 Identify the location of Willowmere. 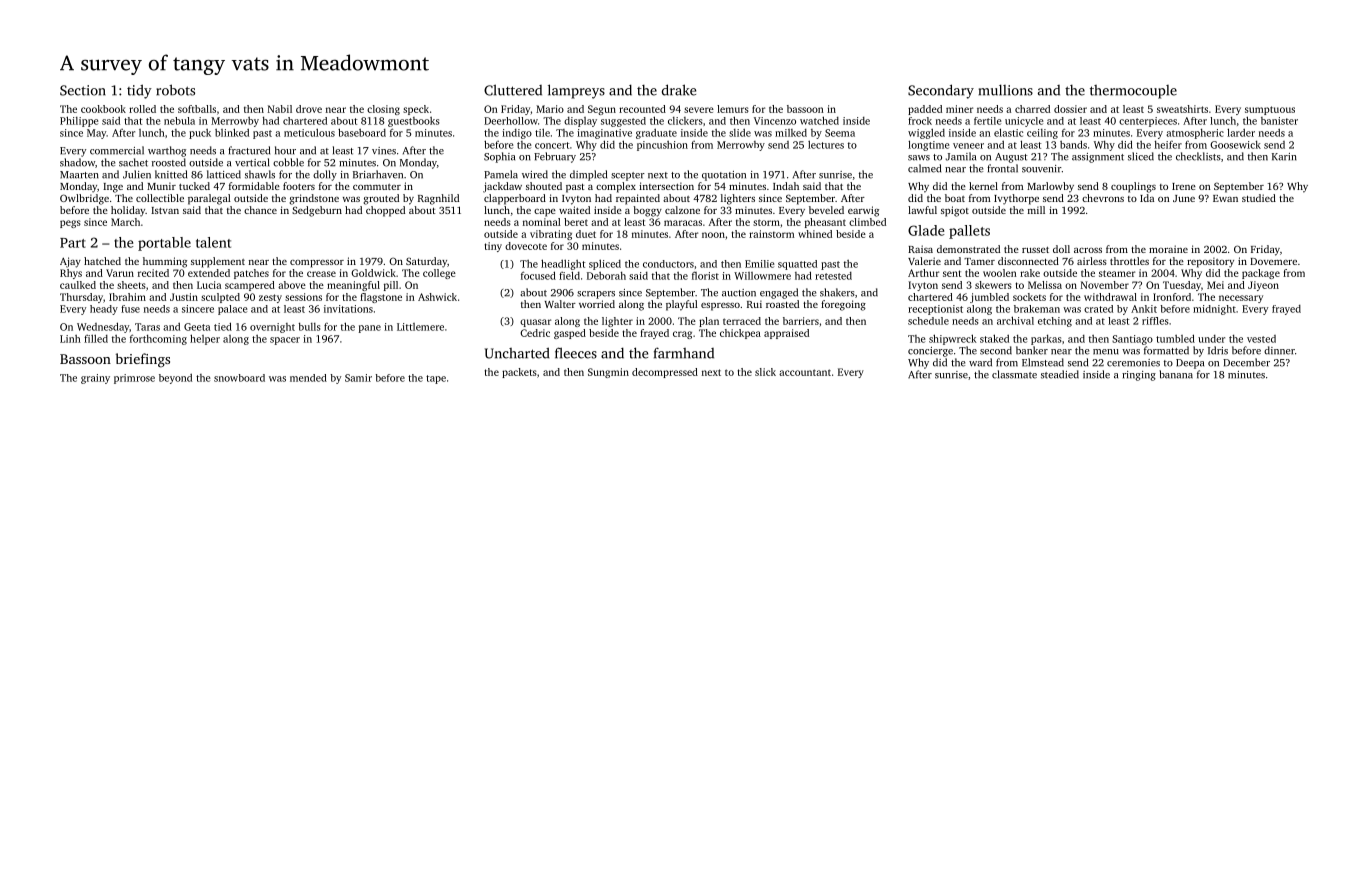
(762, 276).
